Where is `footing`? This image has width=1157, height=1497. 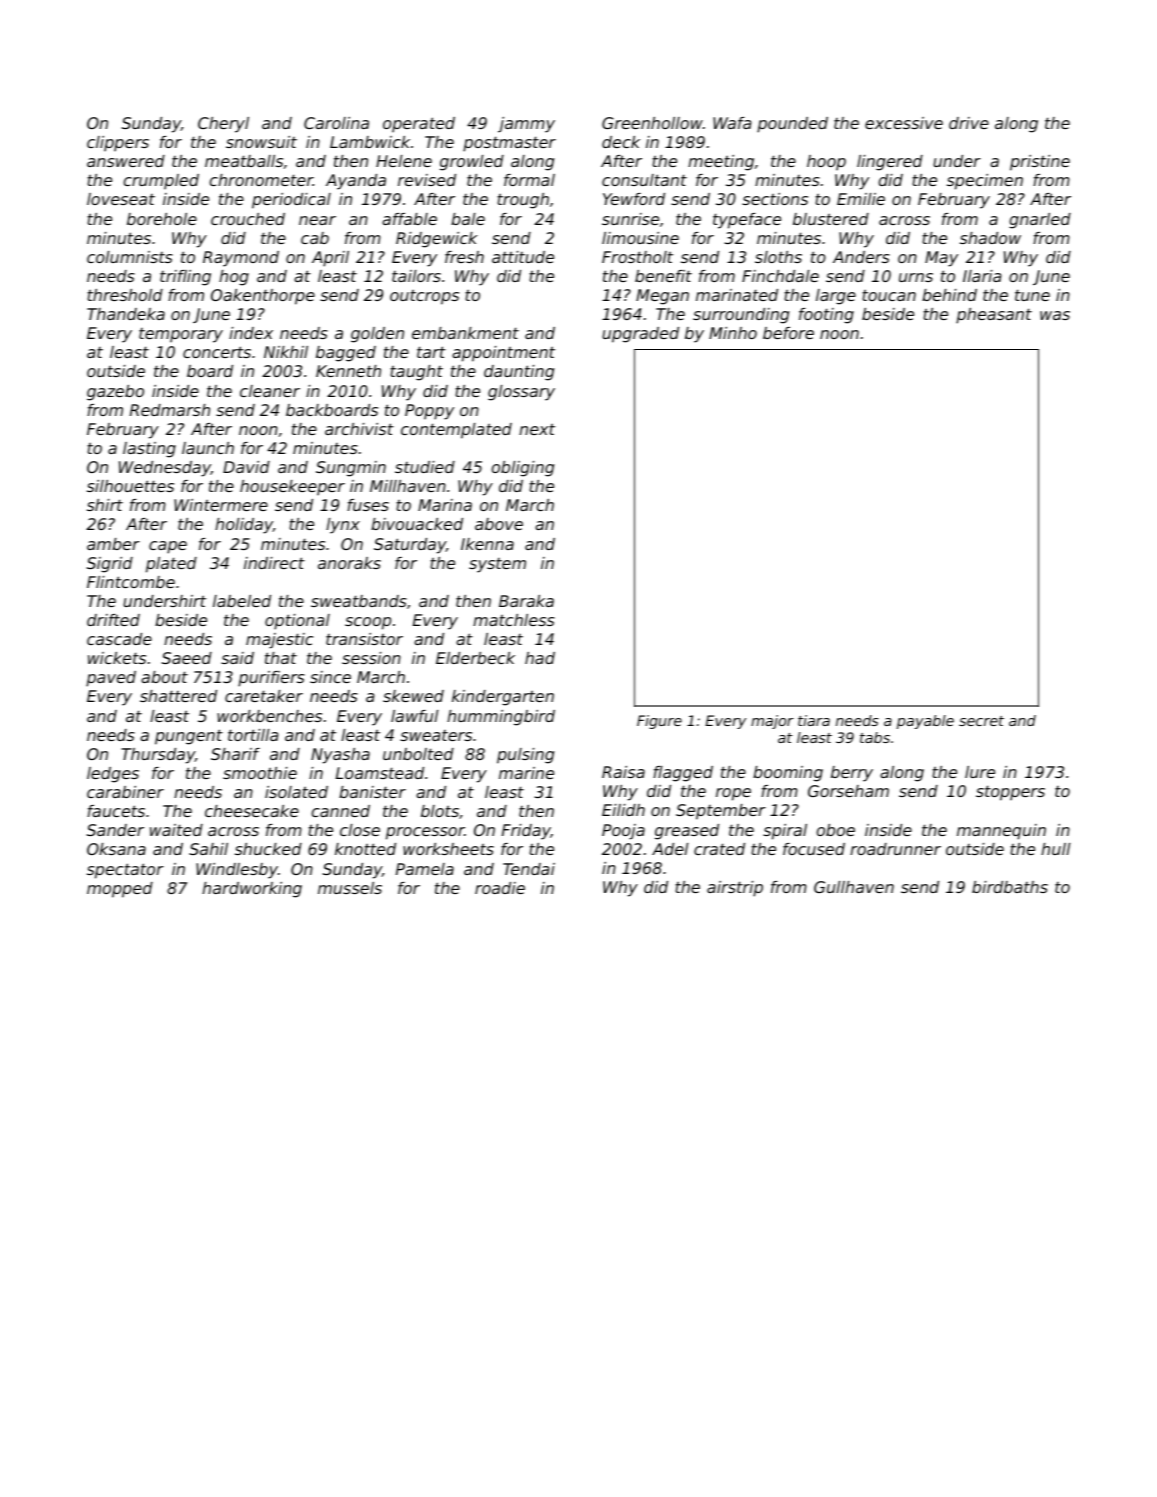 footing is located at coordinates (826, 316).
